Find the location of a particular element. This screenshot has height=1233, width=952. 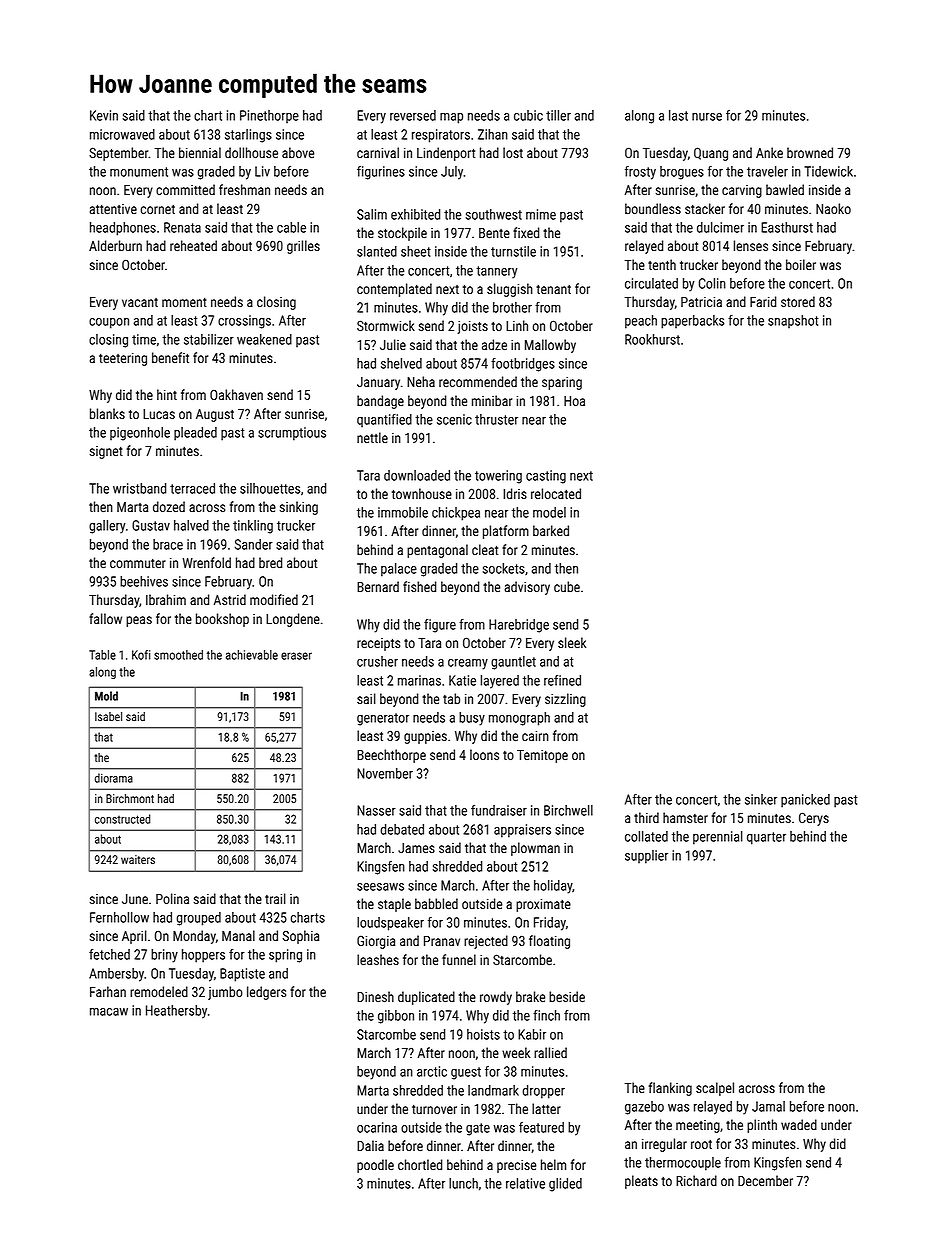

carnival is located at coordinates (378, 152).
